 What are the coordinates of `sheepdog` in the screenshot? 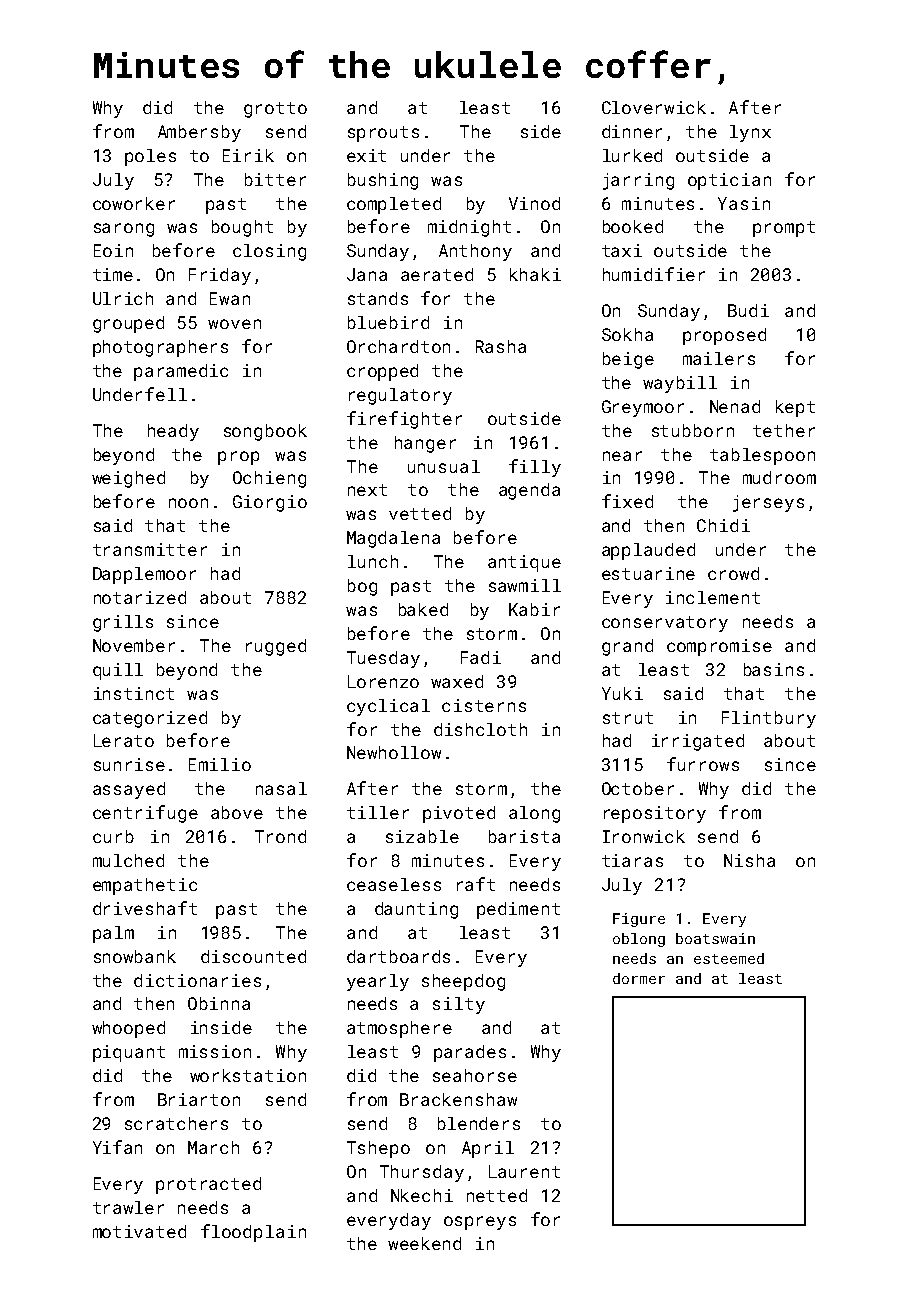 It's located at (463, 982).
